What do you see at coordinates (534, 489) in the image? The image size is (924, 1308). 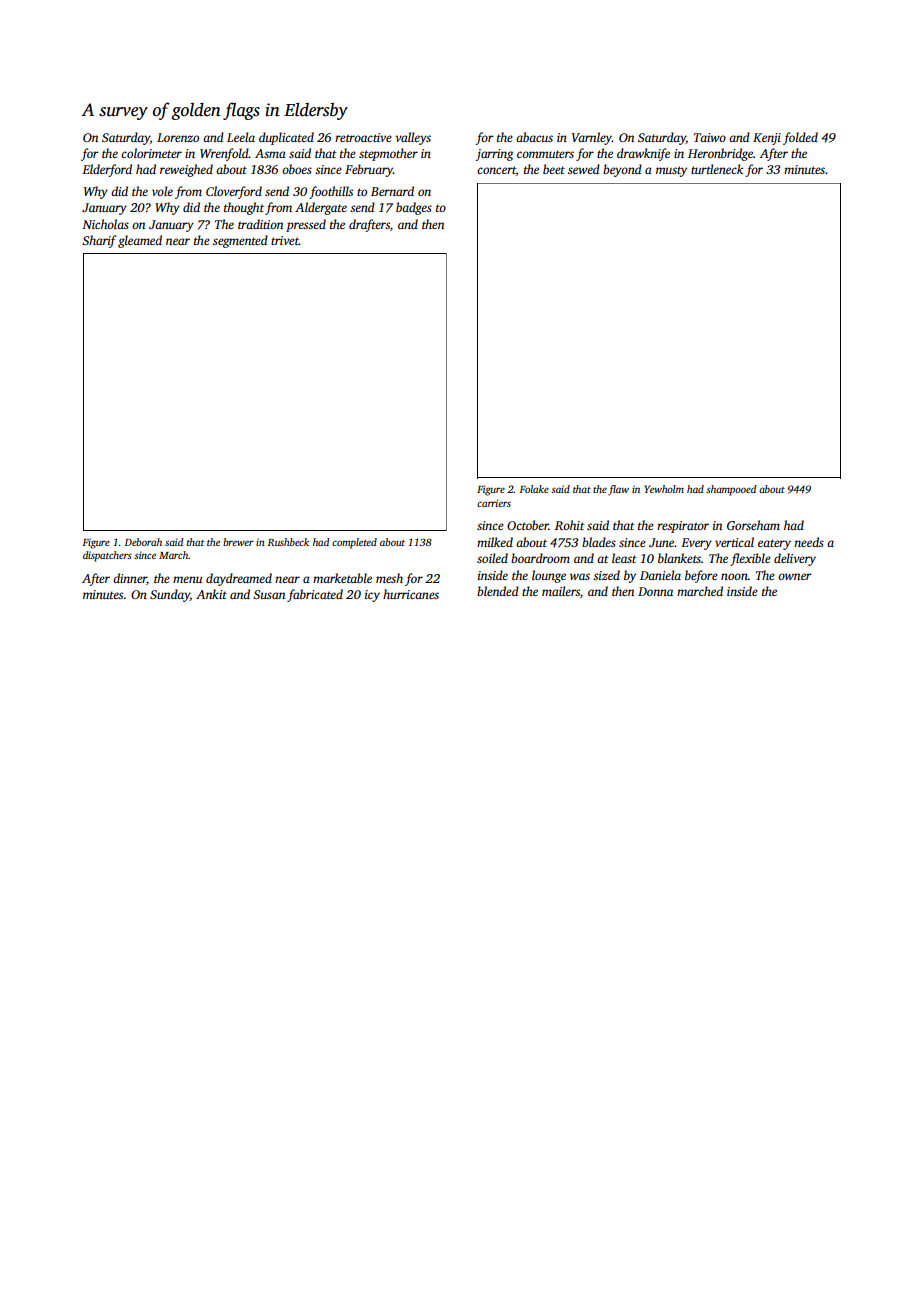 I see `Folake` at bounding box center [534, 489].
